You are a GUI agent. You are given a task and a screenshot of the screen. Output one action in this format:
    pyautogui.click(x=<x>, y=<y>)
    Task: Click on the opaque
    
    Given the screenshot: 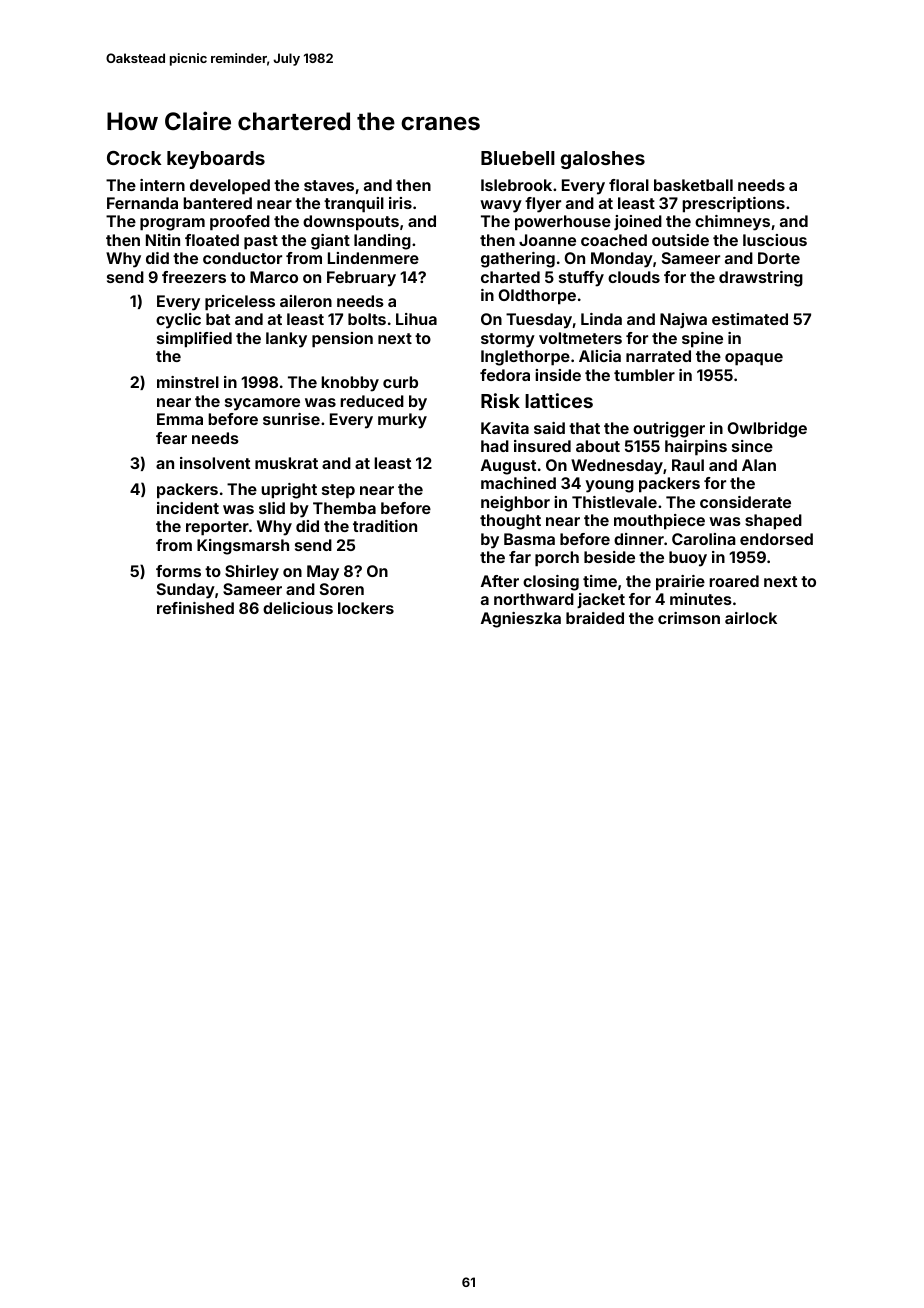 What is the action you would take?
    pyautogui.click(x=754, y=359)
